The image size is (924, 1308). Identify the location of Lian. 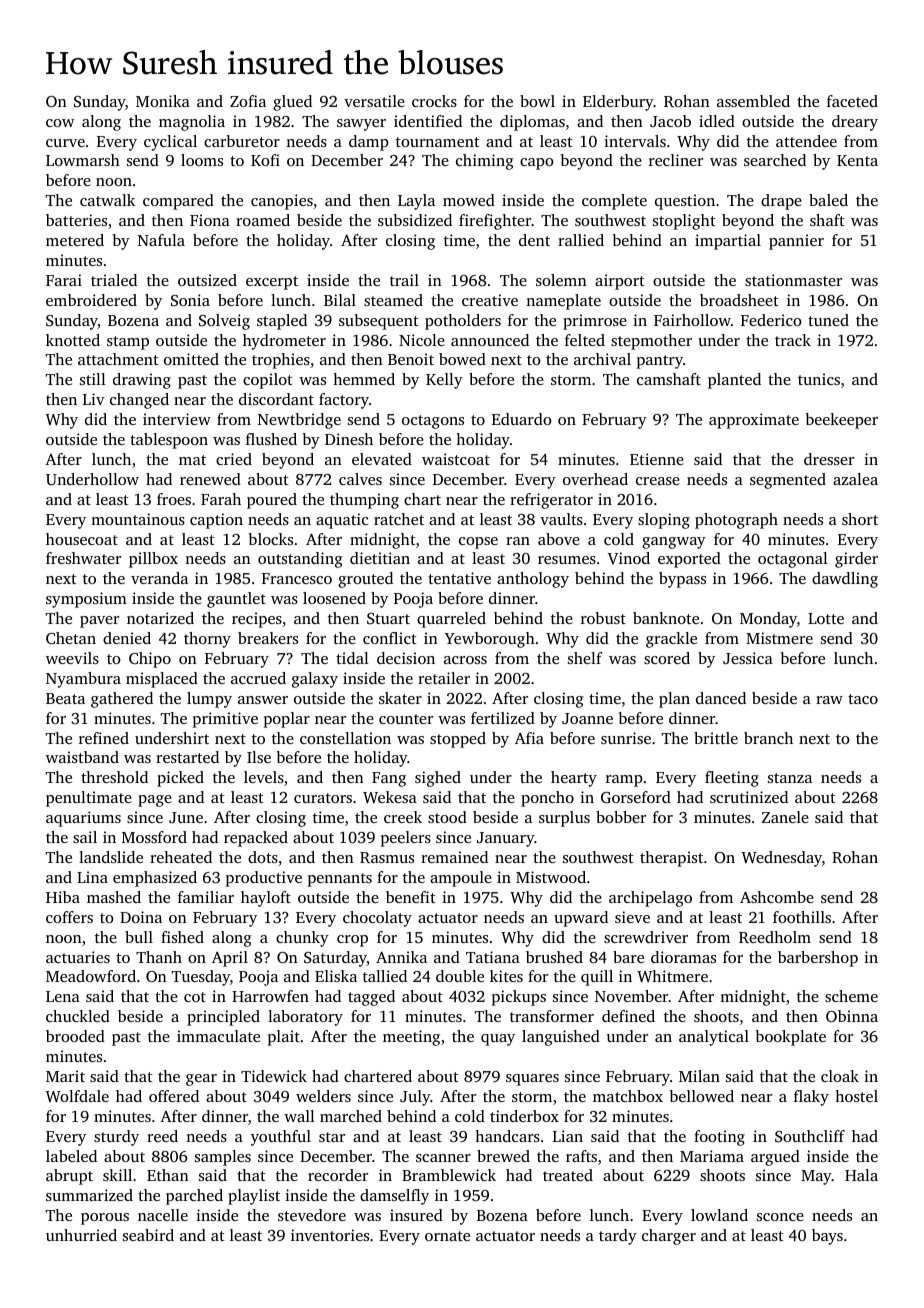
(568, 1136).
